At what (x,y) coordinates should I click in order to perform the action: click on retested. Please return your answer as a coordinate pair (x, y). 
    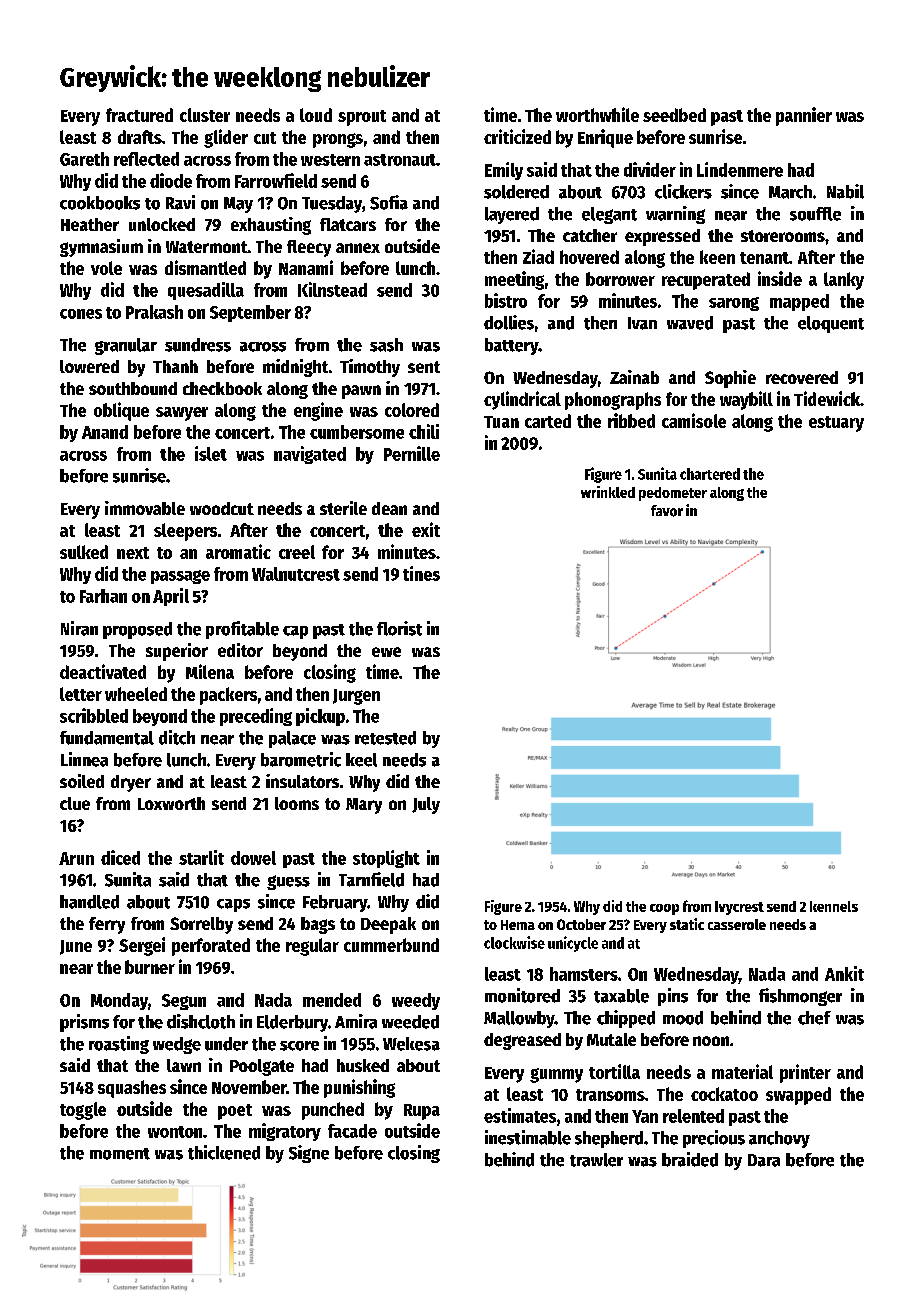
    Looking at the image, I should click on (385, 738).
